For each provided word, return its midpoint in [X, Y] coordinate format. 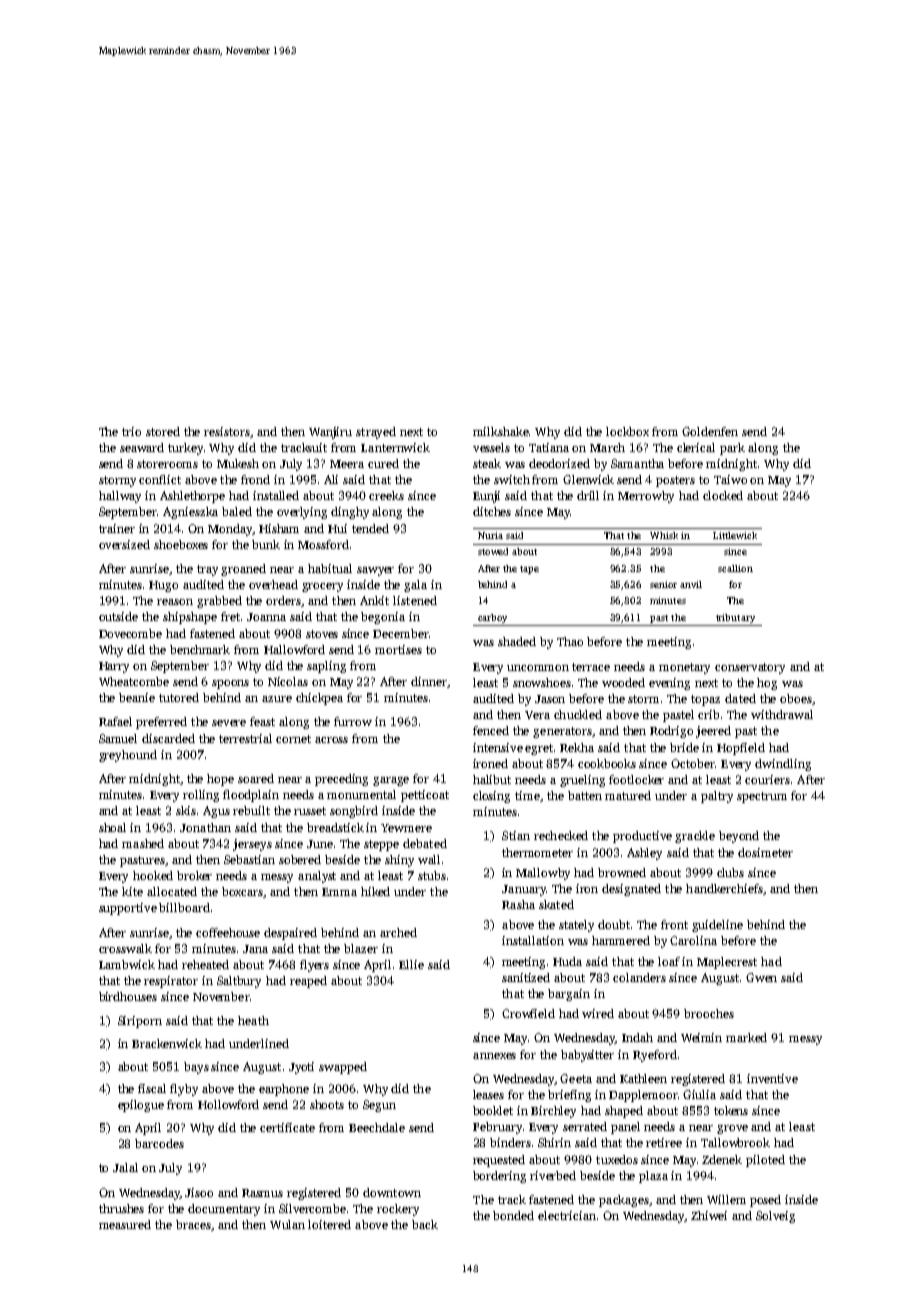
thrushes [121, 1208]
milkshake [501, 431]
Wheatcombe [134, 681]
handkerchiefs [724, 888]
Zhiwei [709, 1215]
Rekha [577, 747]
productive [642, 837]
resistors [227, 431]
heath [253, 1020]
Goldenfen [710, 431]
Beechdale [377, 1127]
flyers [314, 966]
